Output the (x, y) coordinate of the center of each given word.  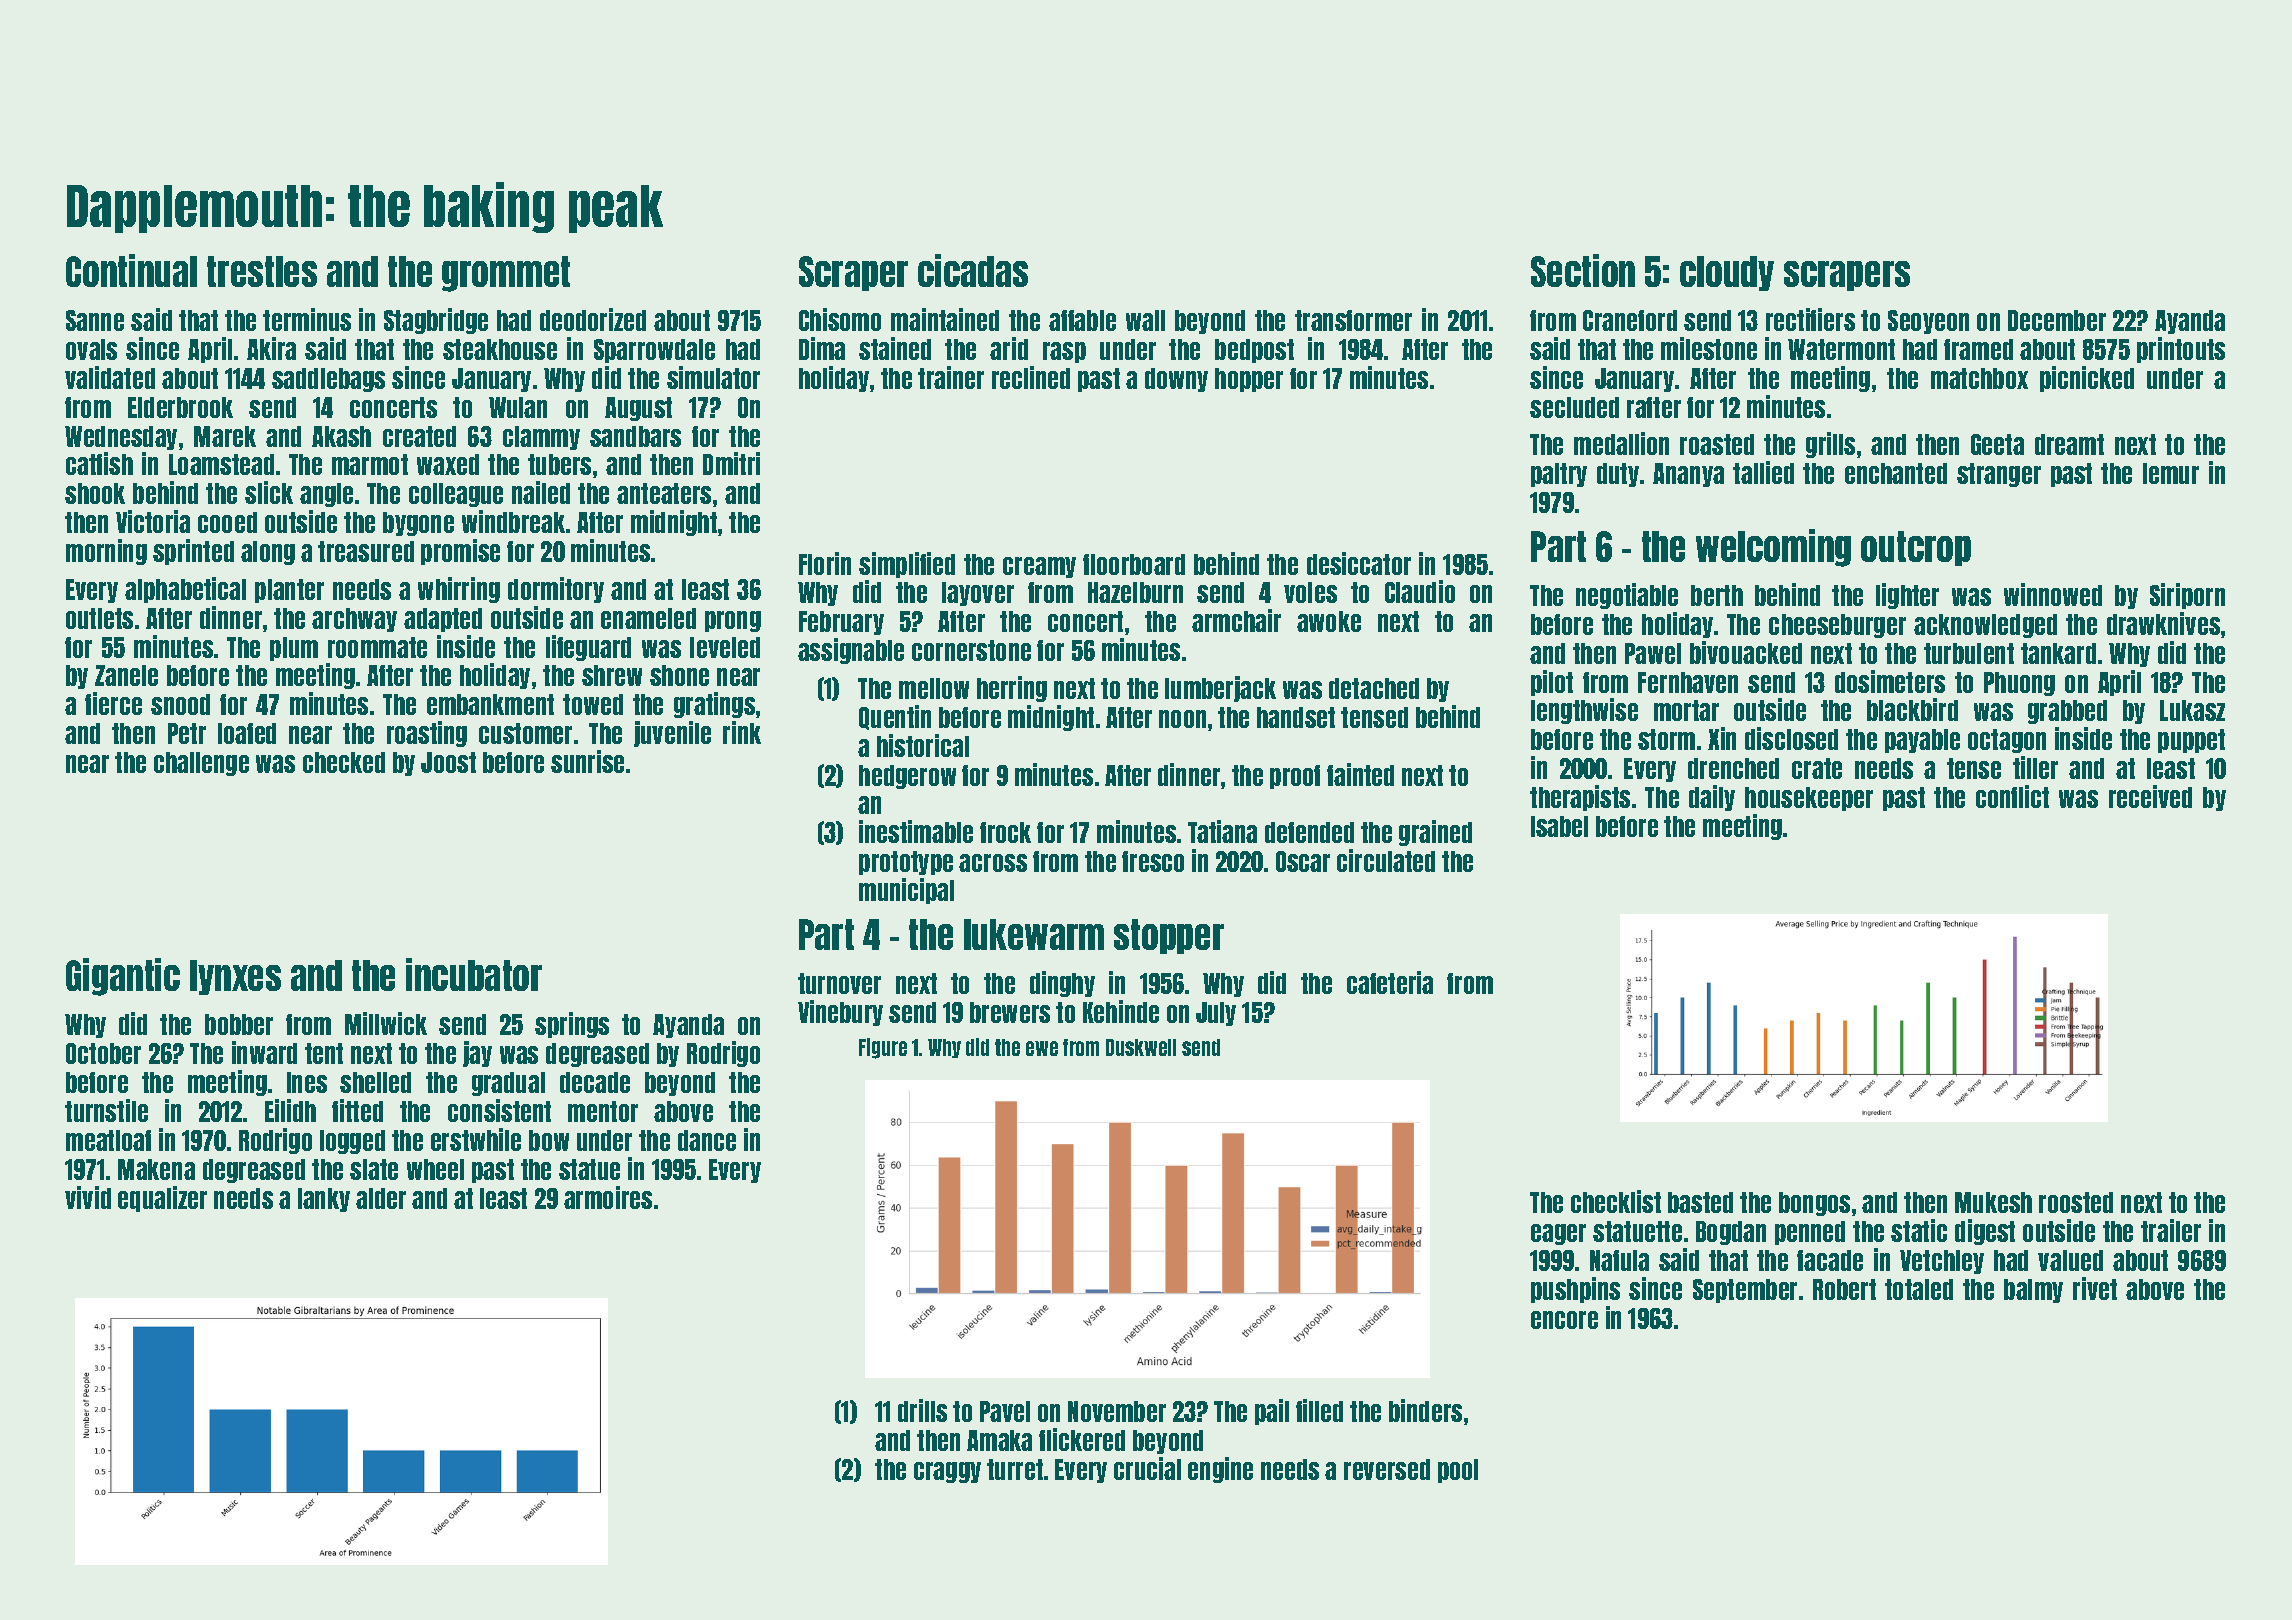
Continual (131, 270)
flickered (1082, 1439)
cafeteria (1390, 982)
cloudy (1727, 273)
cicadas (973, 270)
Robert (1844, 1289)
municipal (906, 891)
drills (922, 1410)
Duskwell (1141, 1047)
